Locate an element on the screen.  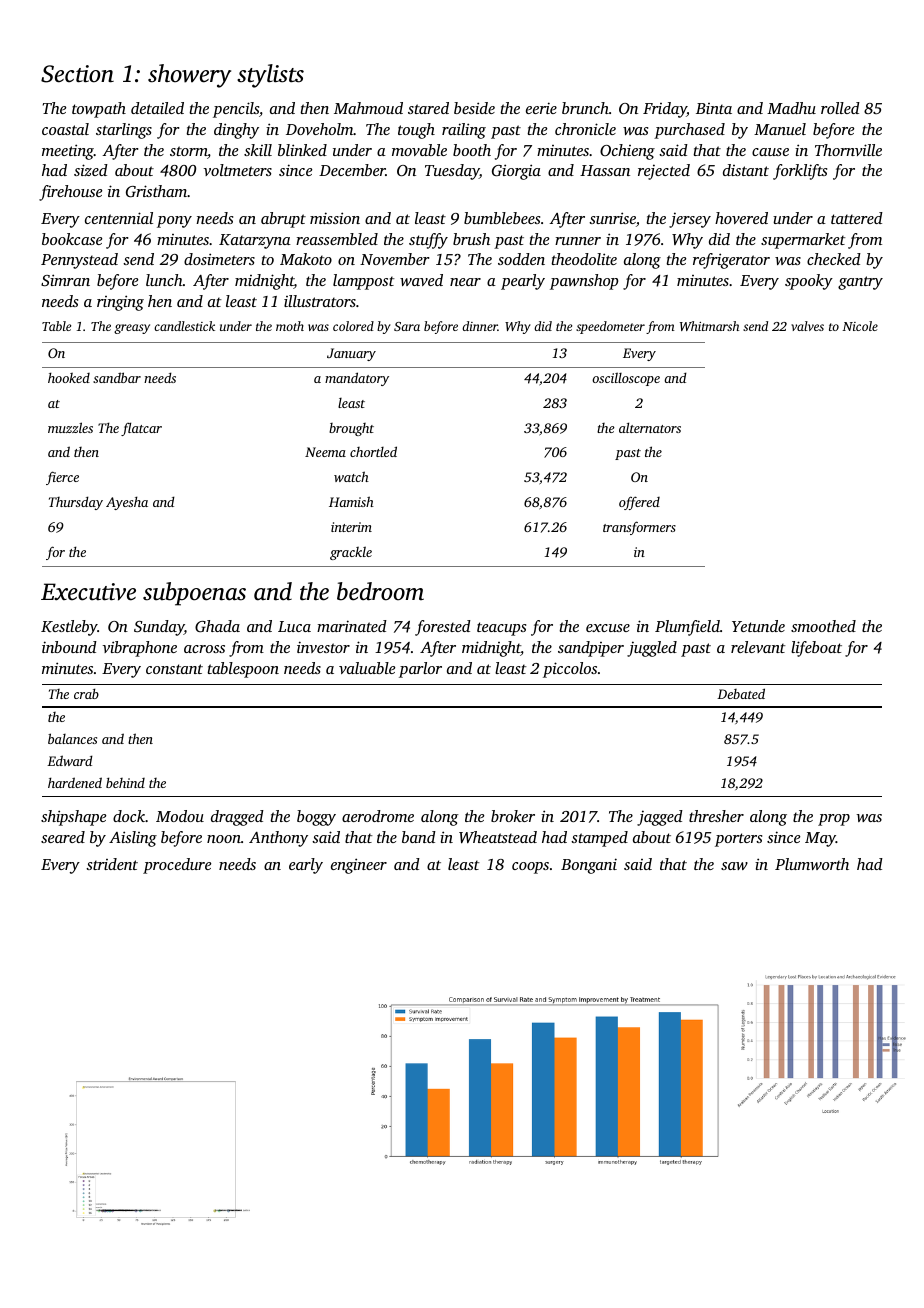
detailed is located at coordinates (157, 108).
